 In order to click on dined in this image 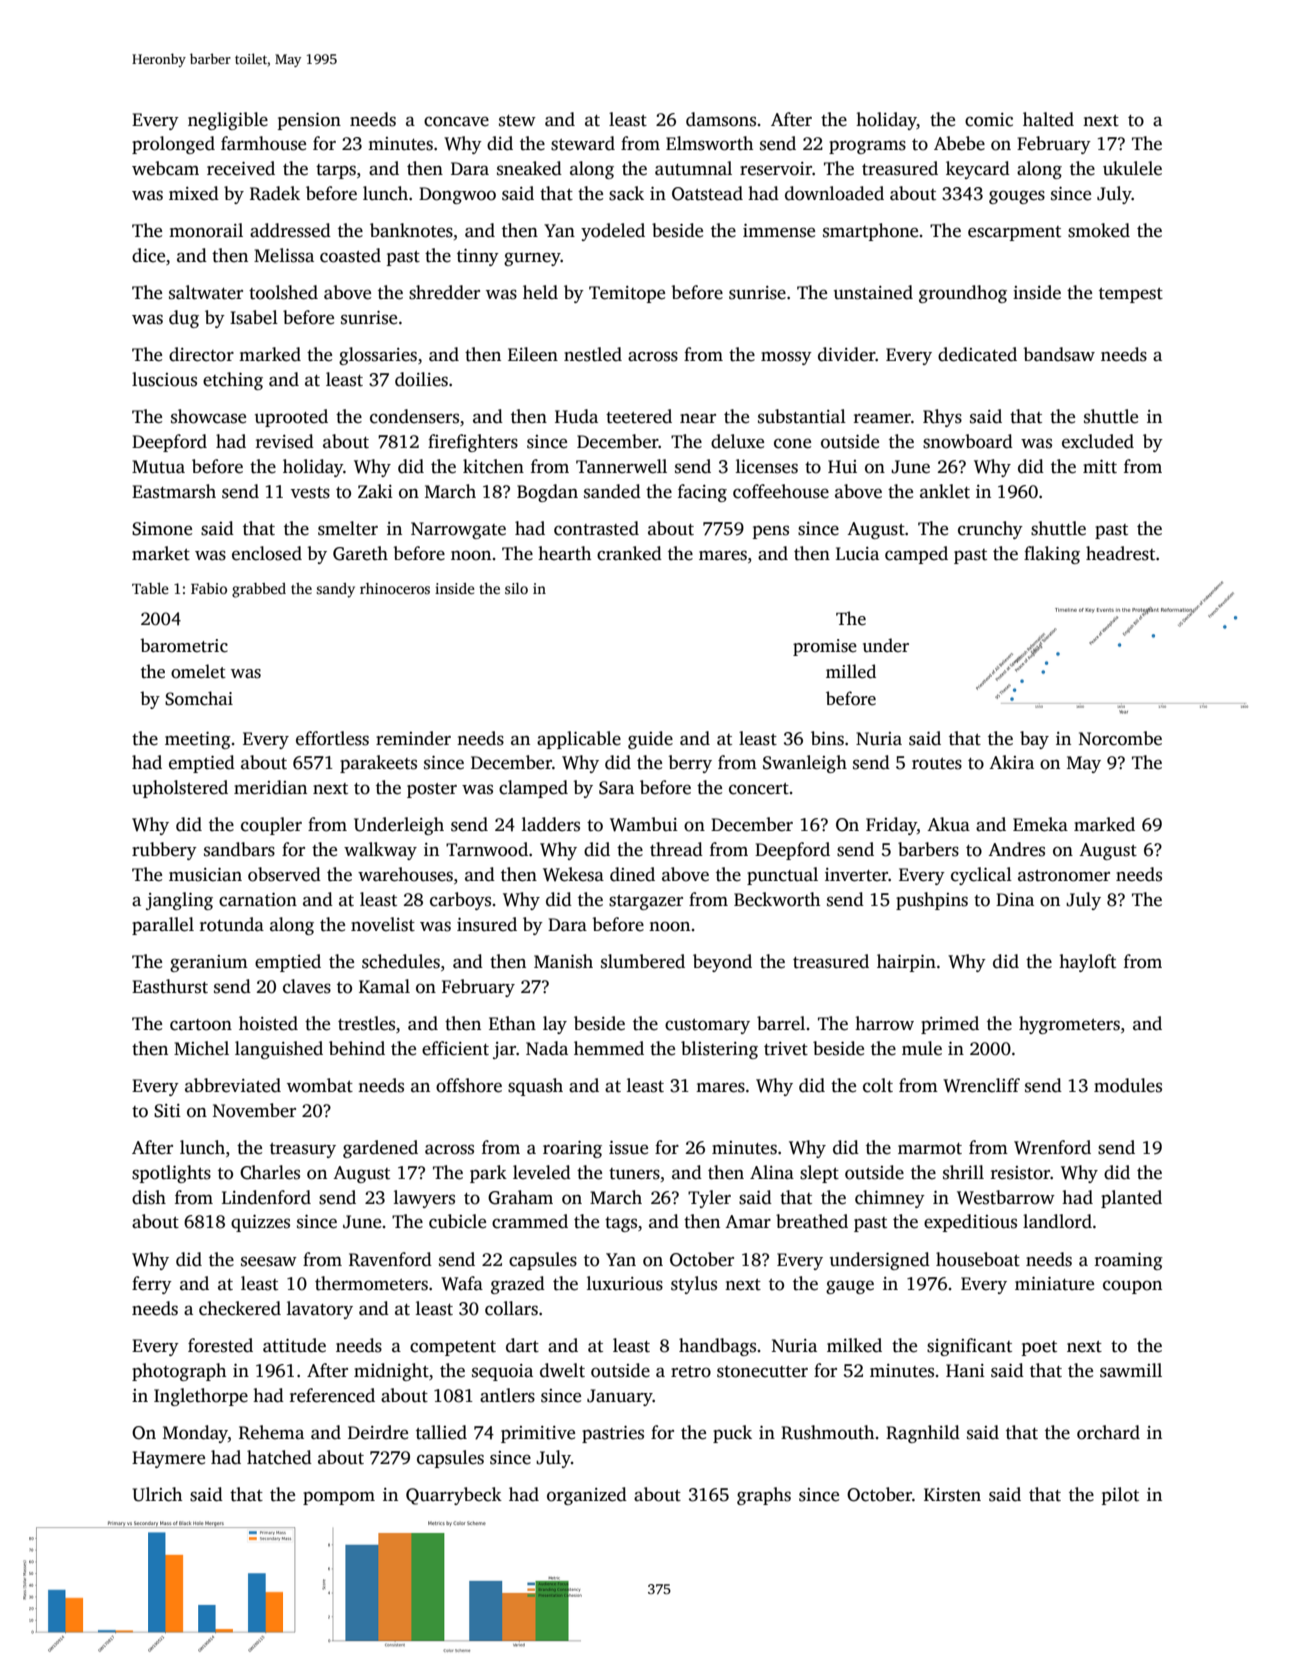, I will do `click(632, 874)`.
